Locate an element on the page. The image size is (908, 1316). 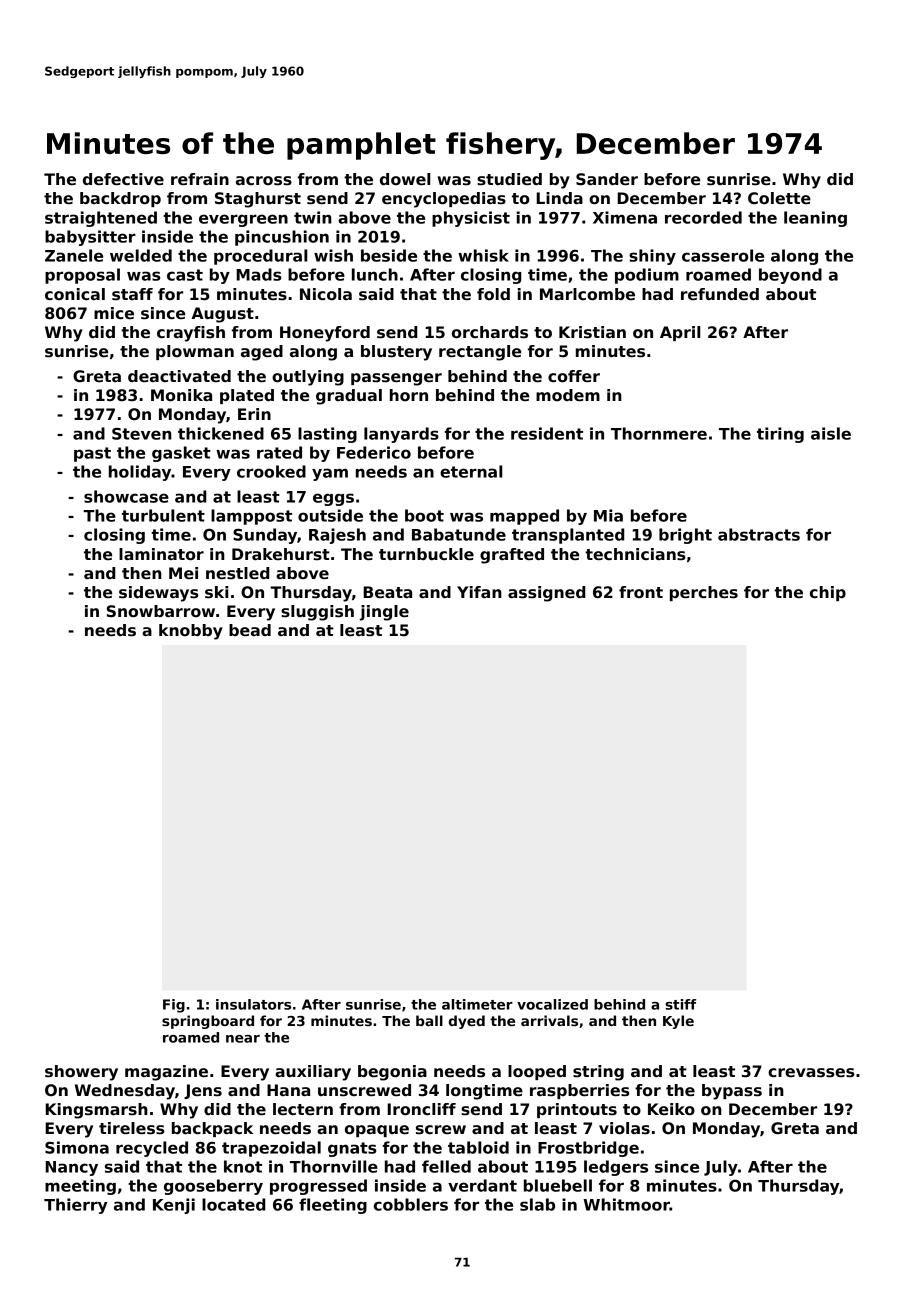
dyed is located at coordinates (467, 1022).
